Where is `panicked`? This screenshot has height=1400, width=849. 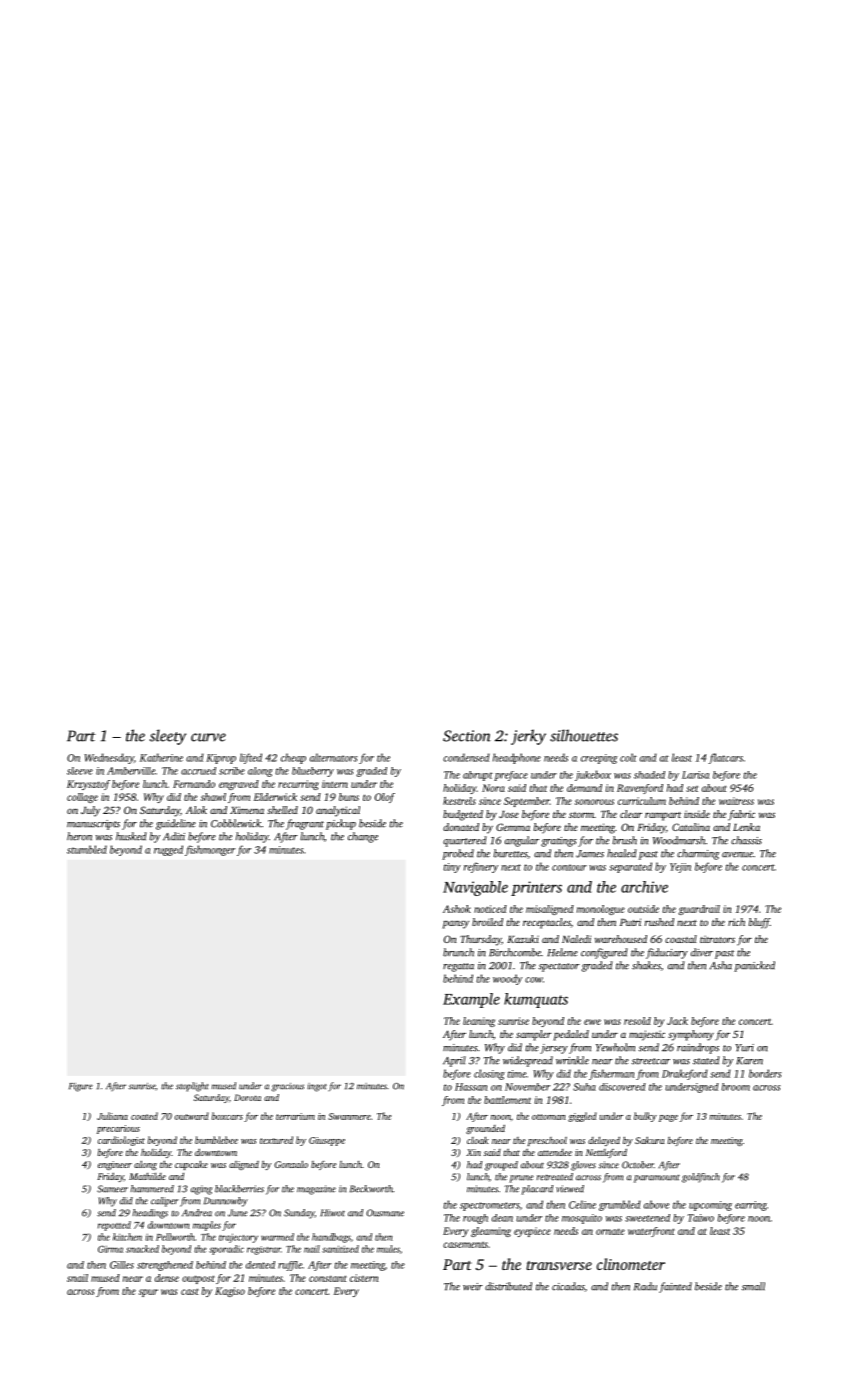 panicked is located at coordinates (754, 966).
